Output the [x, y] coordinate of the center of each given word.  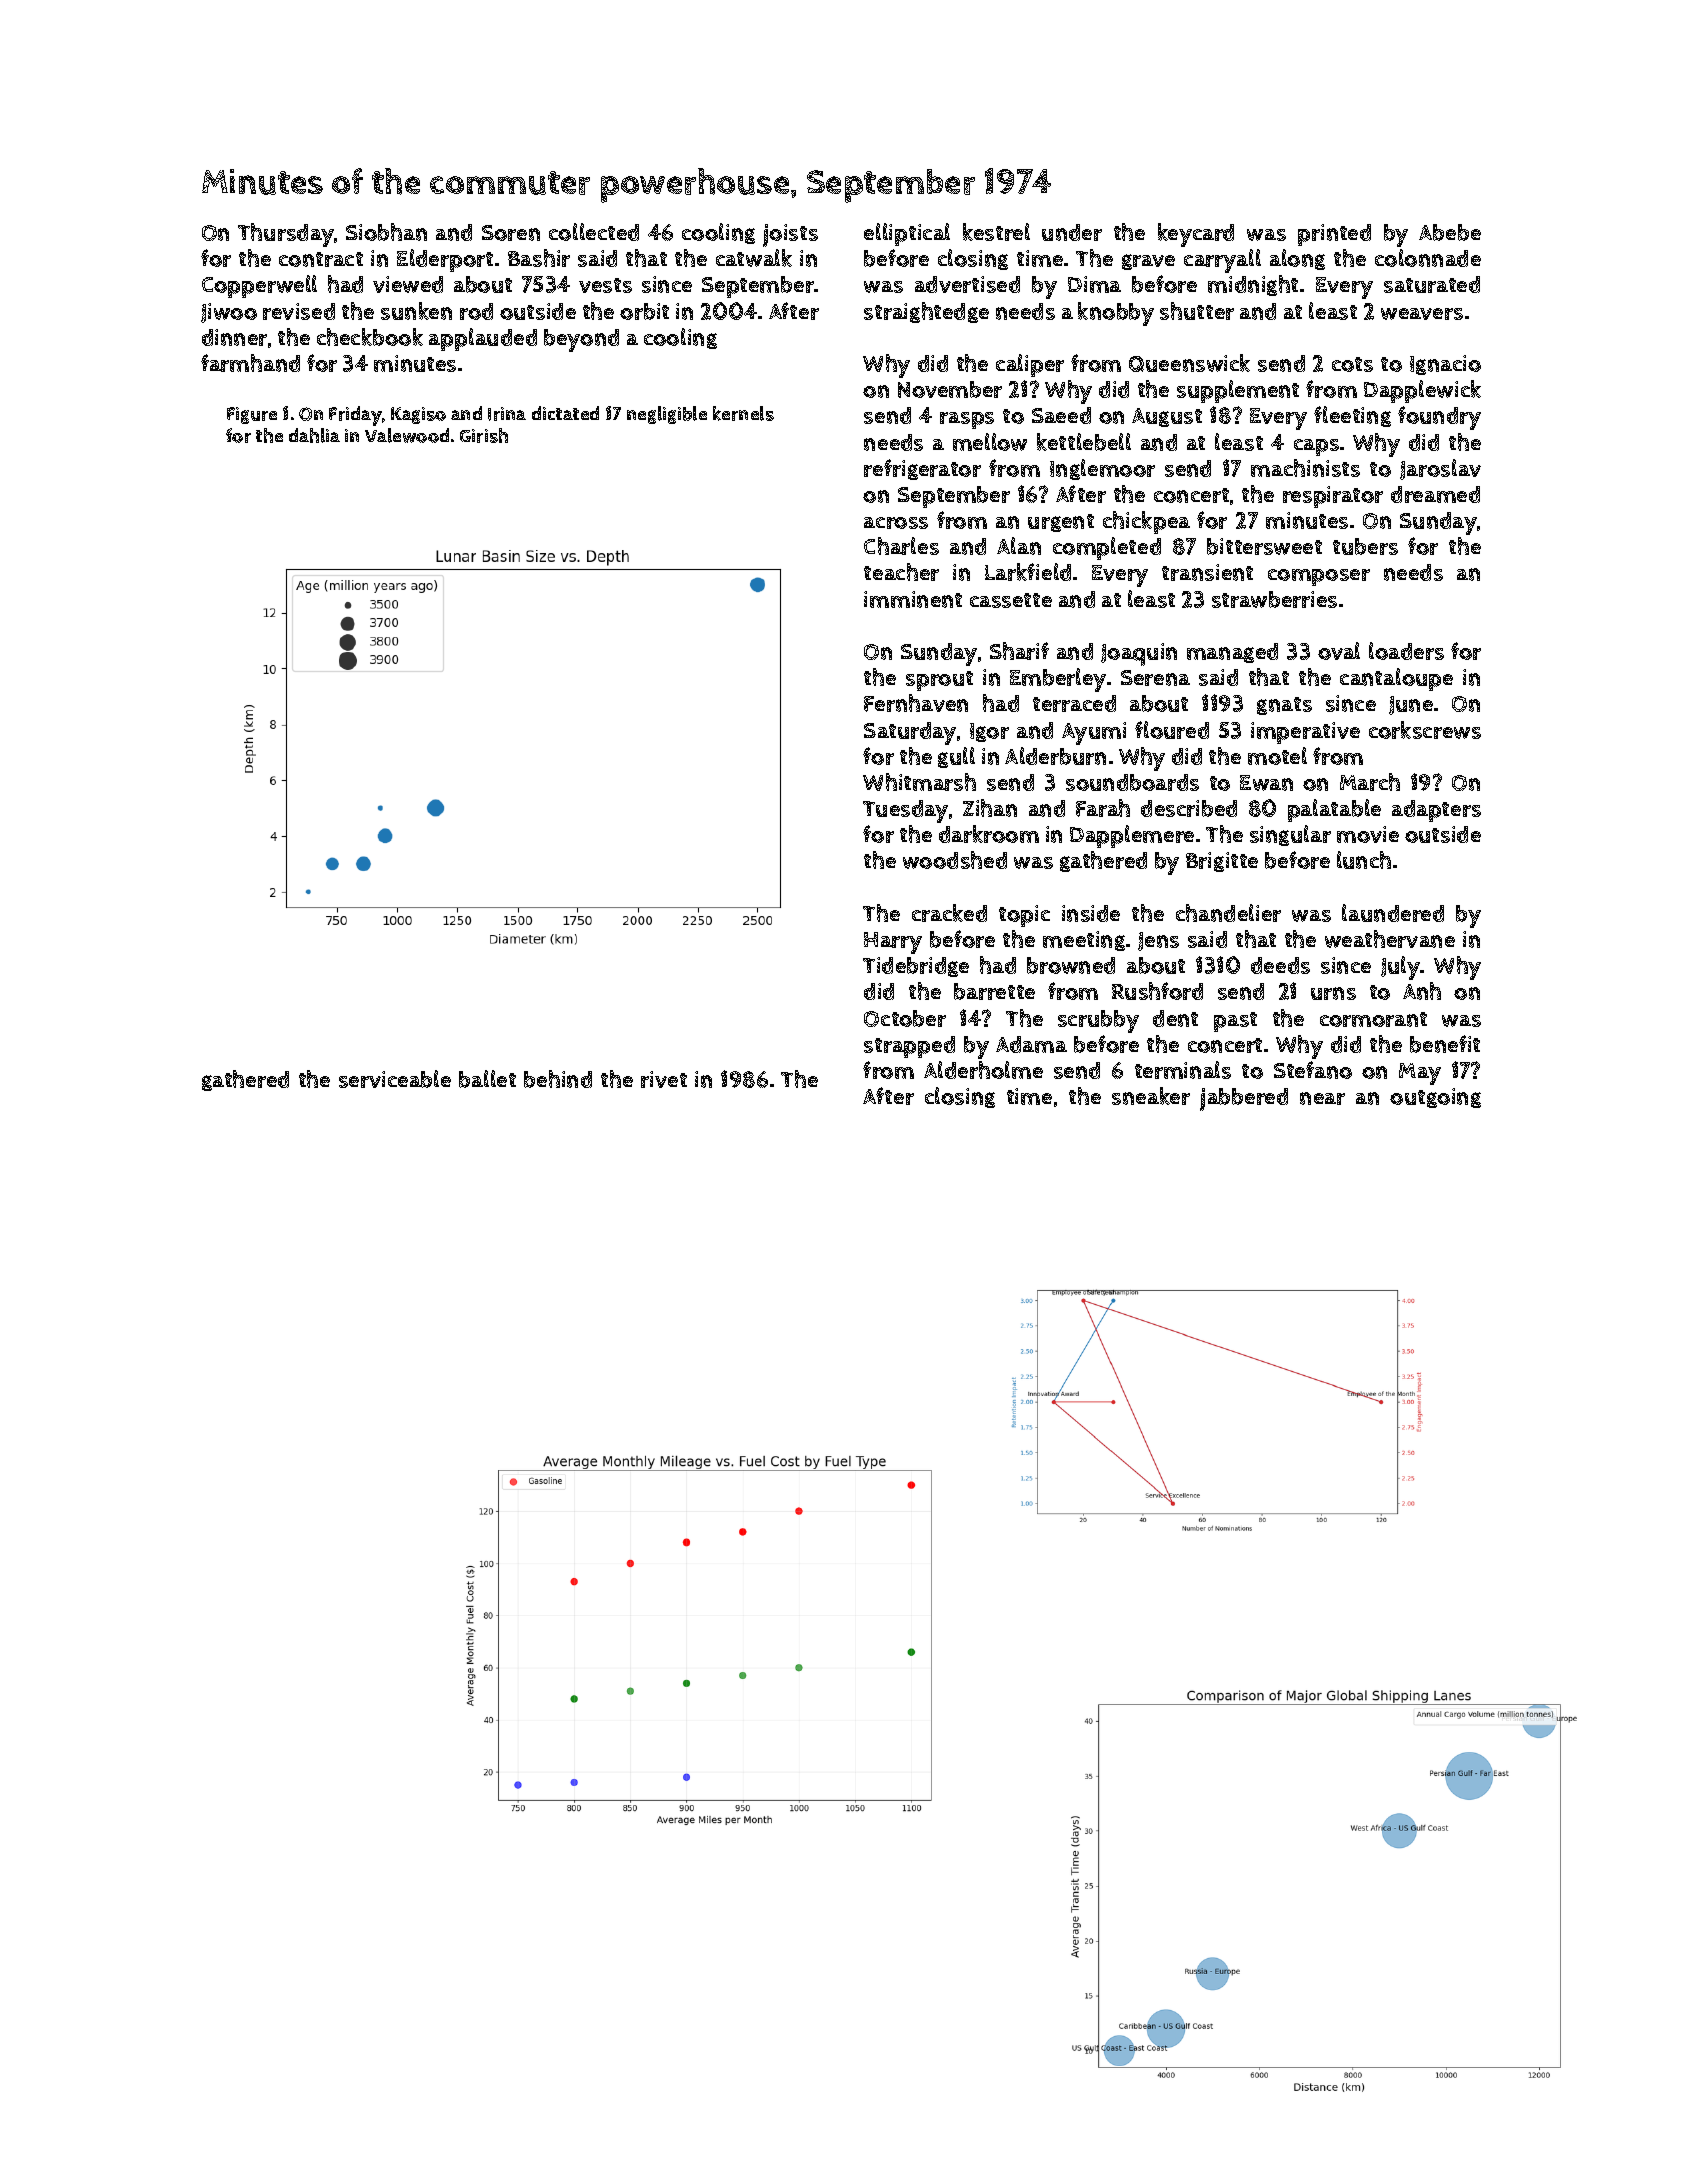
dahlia [314, 435]
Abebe [1450, 232]
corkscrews [1425, 730]
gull [956, 757]
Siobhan [386, 232]
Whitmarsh [919, 782]
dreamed [1435, 494]
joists [790, 235]
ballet [487, 1079]
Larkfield [1028, 572]
